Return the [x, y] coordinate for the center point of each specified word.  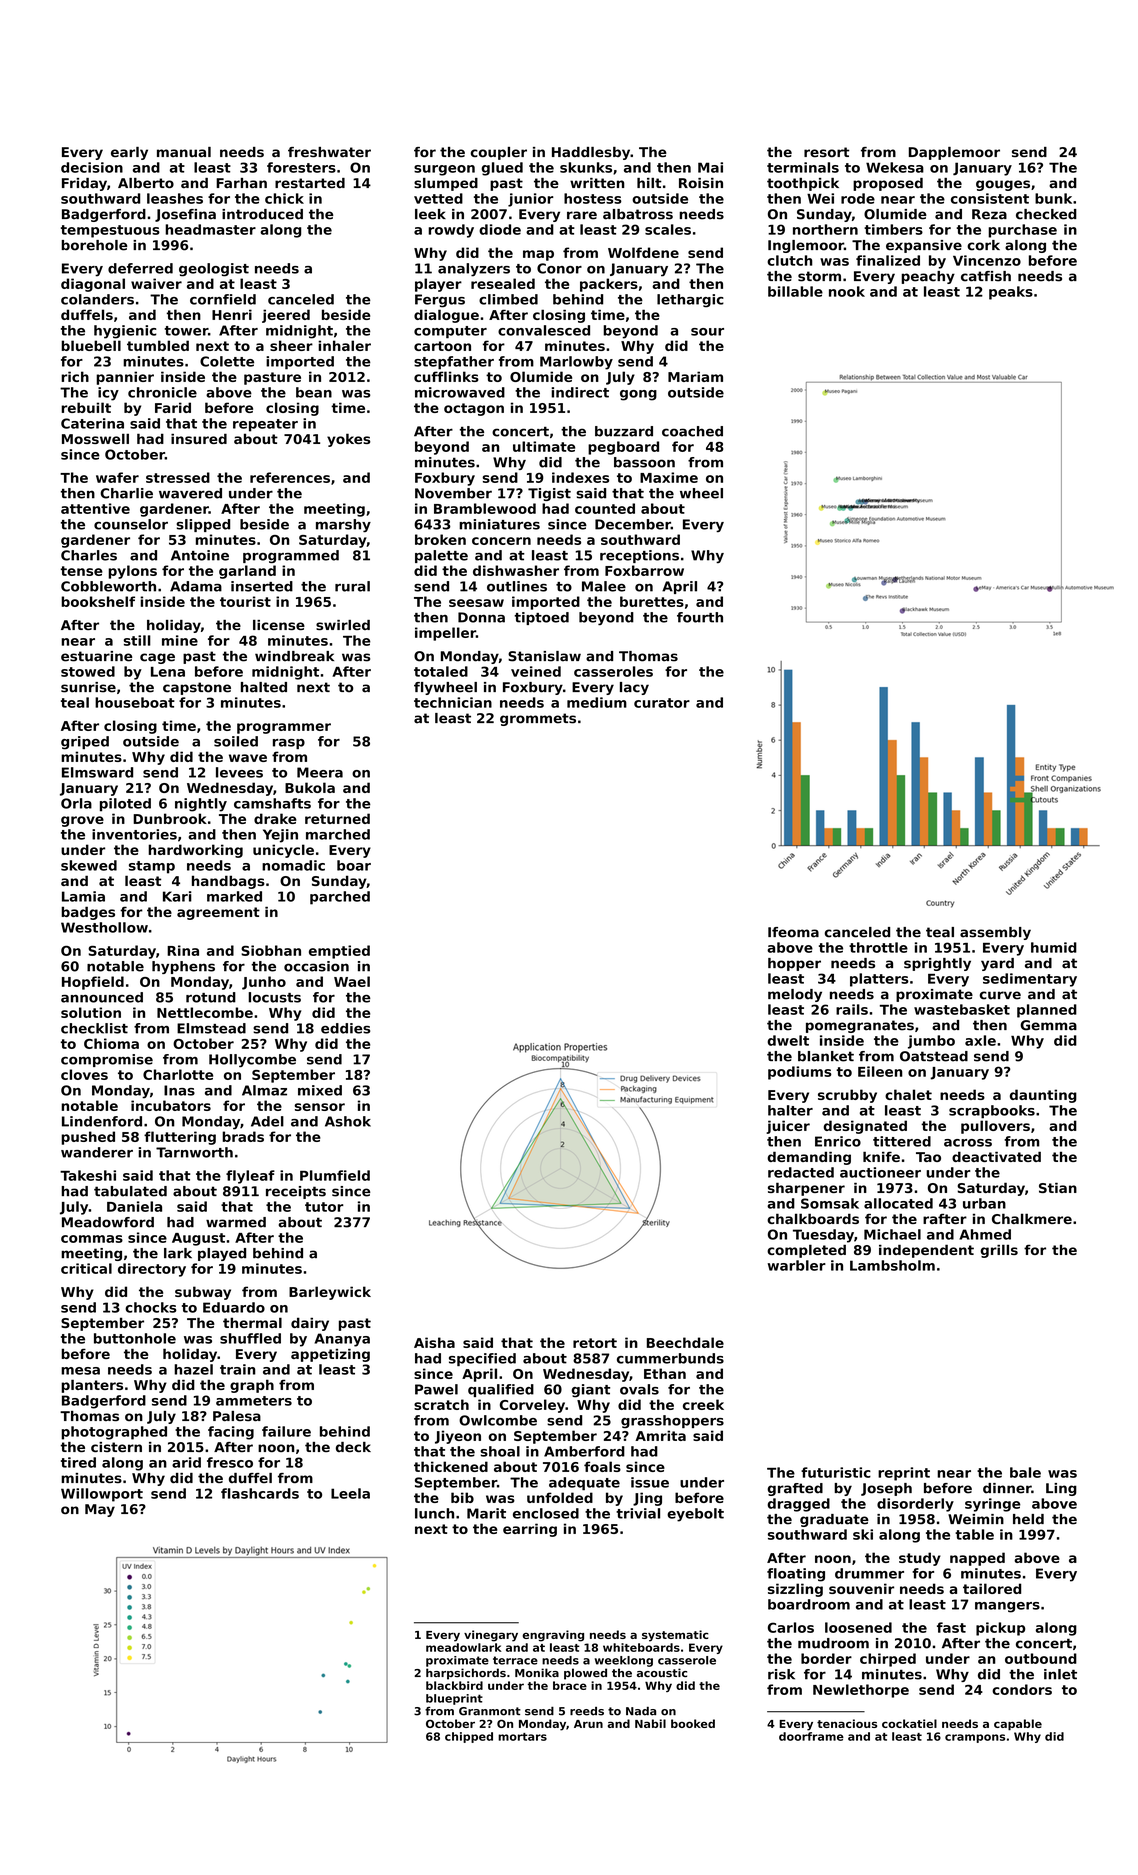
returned [337, 818]
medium [597, 702]
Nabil [650, 1723]
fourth [700, 617]
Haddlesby [591, 153]
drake [275, 818]
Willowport [102, 1495]
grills [999, 1251]
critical [86, 1268]
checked [1046, 214]
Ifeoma [793, 932]
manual [184, 152]
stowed [88, 671]
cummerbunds [670, 1358]
